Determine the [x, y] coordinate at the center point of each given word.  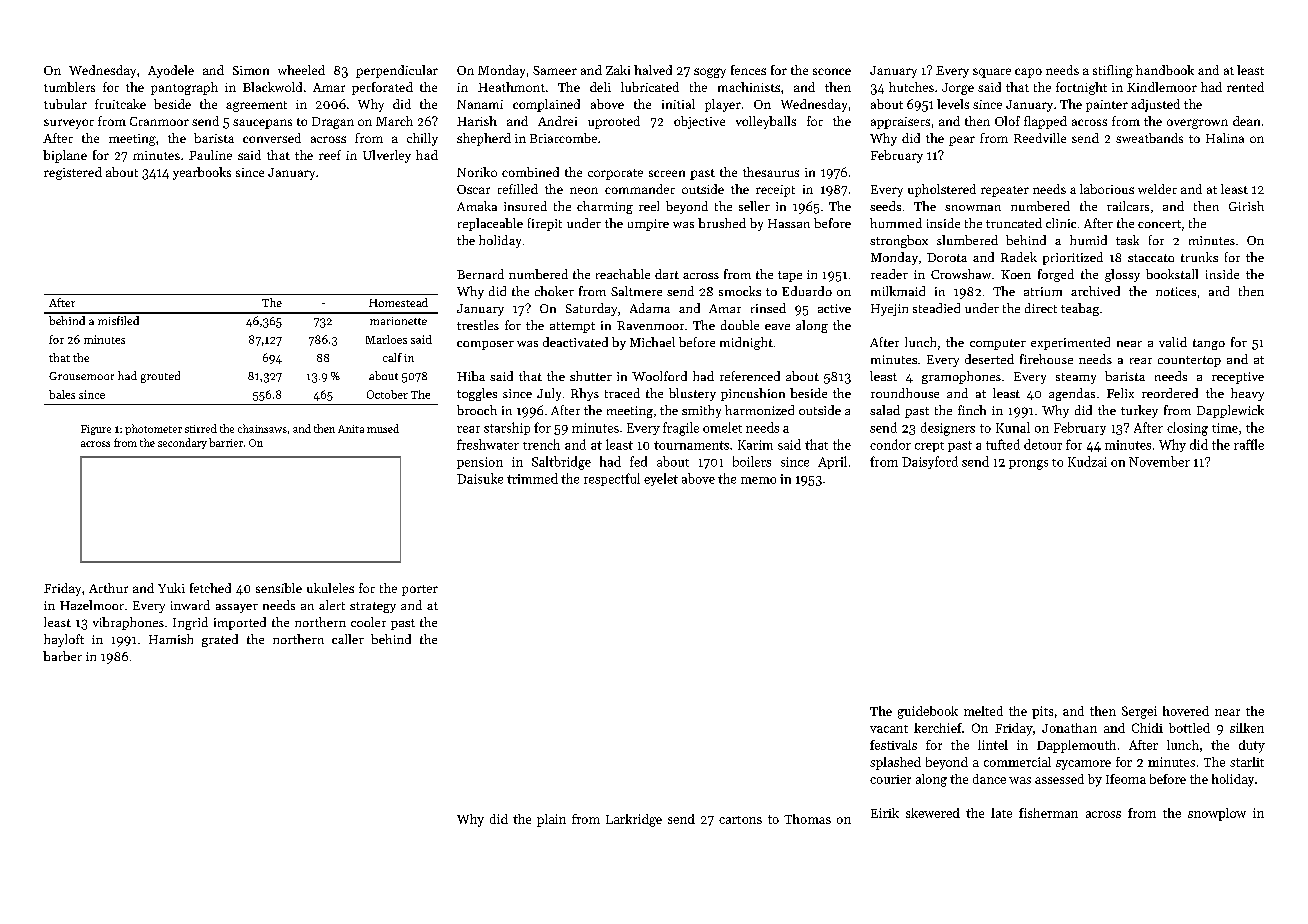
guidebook [928, 712]
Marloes [386, 339]
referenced [750, 376]
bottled [1189, 728]
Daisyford [930, 462]
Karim [755, 445]
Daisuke [480, 478]
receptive [1238, 378]
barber [62, 656]
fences [748, 70]
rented [1245, 87]
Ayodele [171, 71]
